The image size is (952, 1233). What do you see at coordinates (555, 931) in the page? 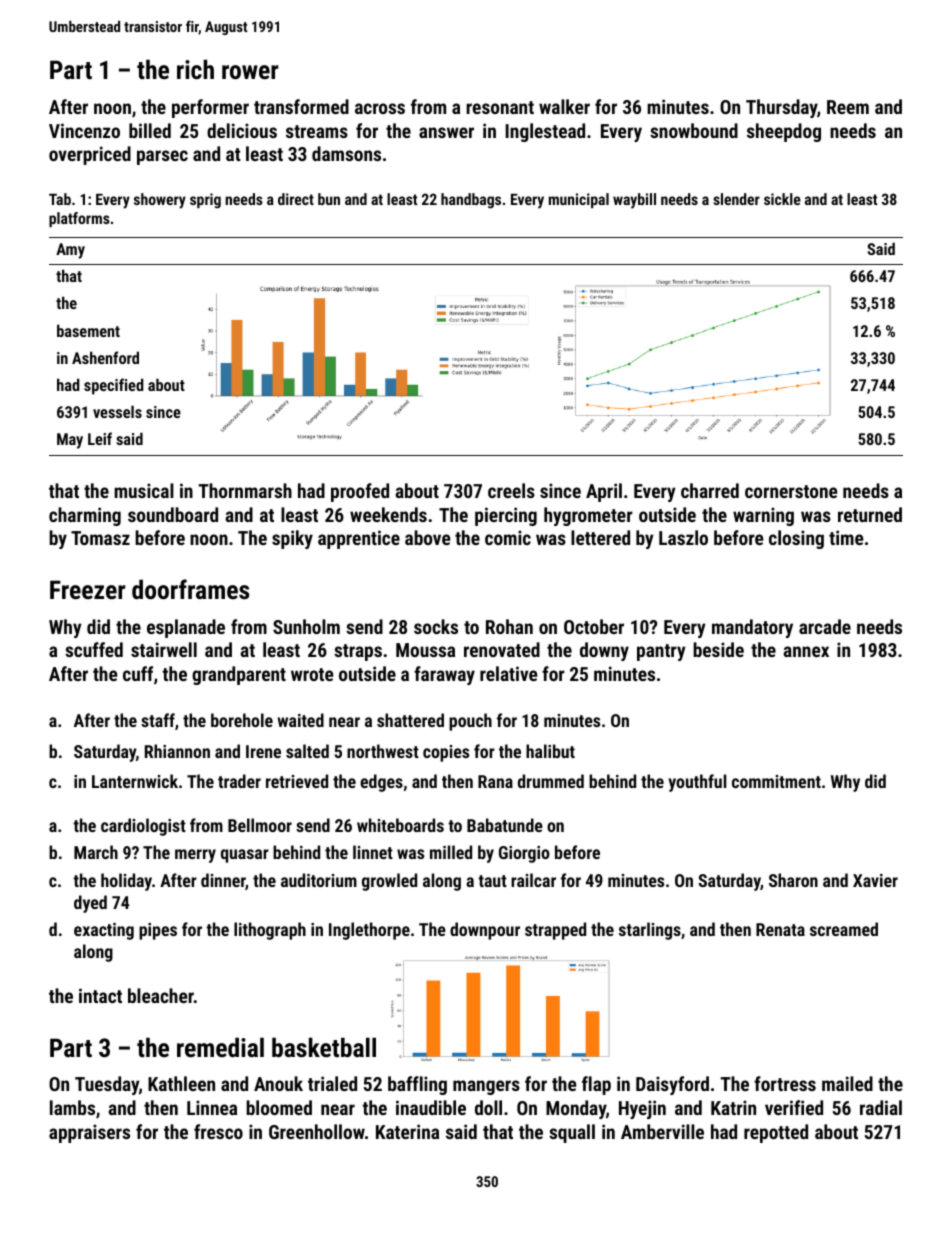
I see `strapped` at bounding box center [555, 931].
